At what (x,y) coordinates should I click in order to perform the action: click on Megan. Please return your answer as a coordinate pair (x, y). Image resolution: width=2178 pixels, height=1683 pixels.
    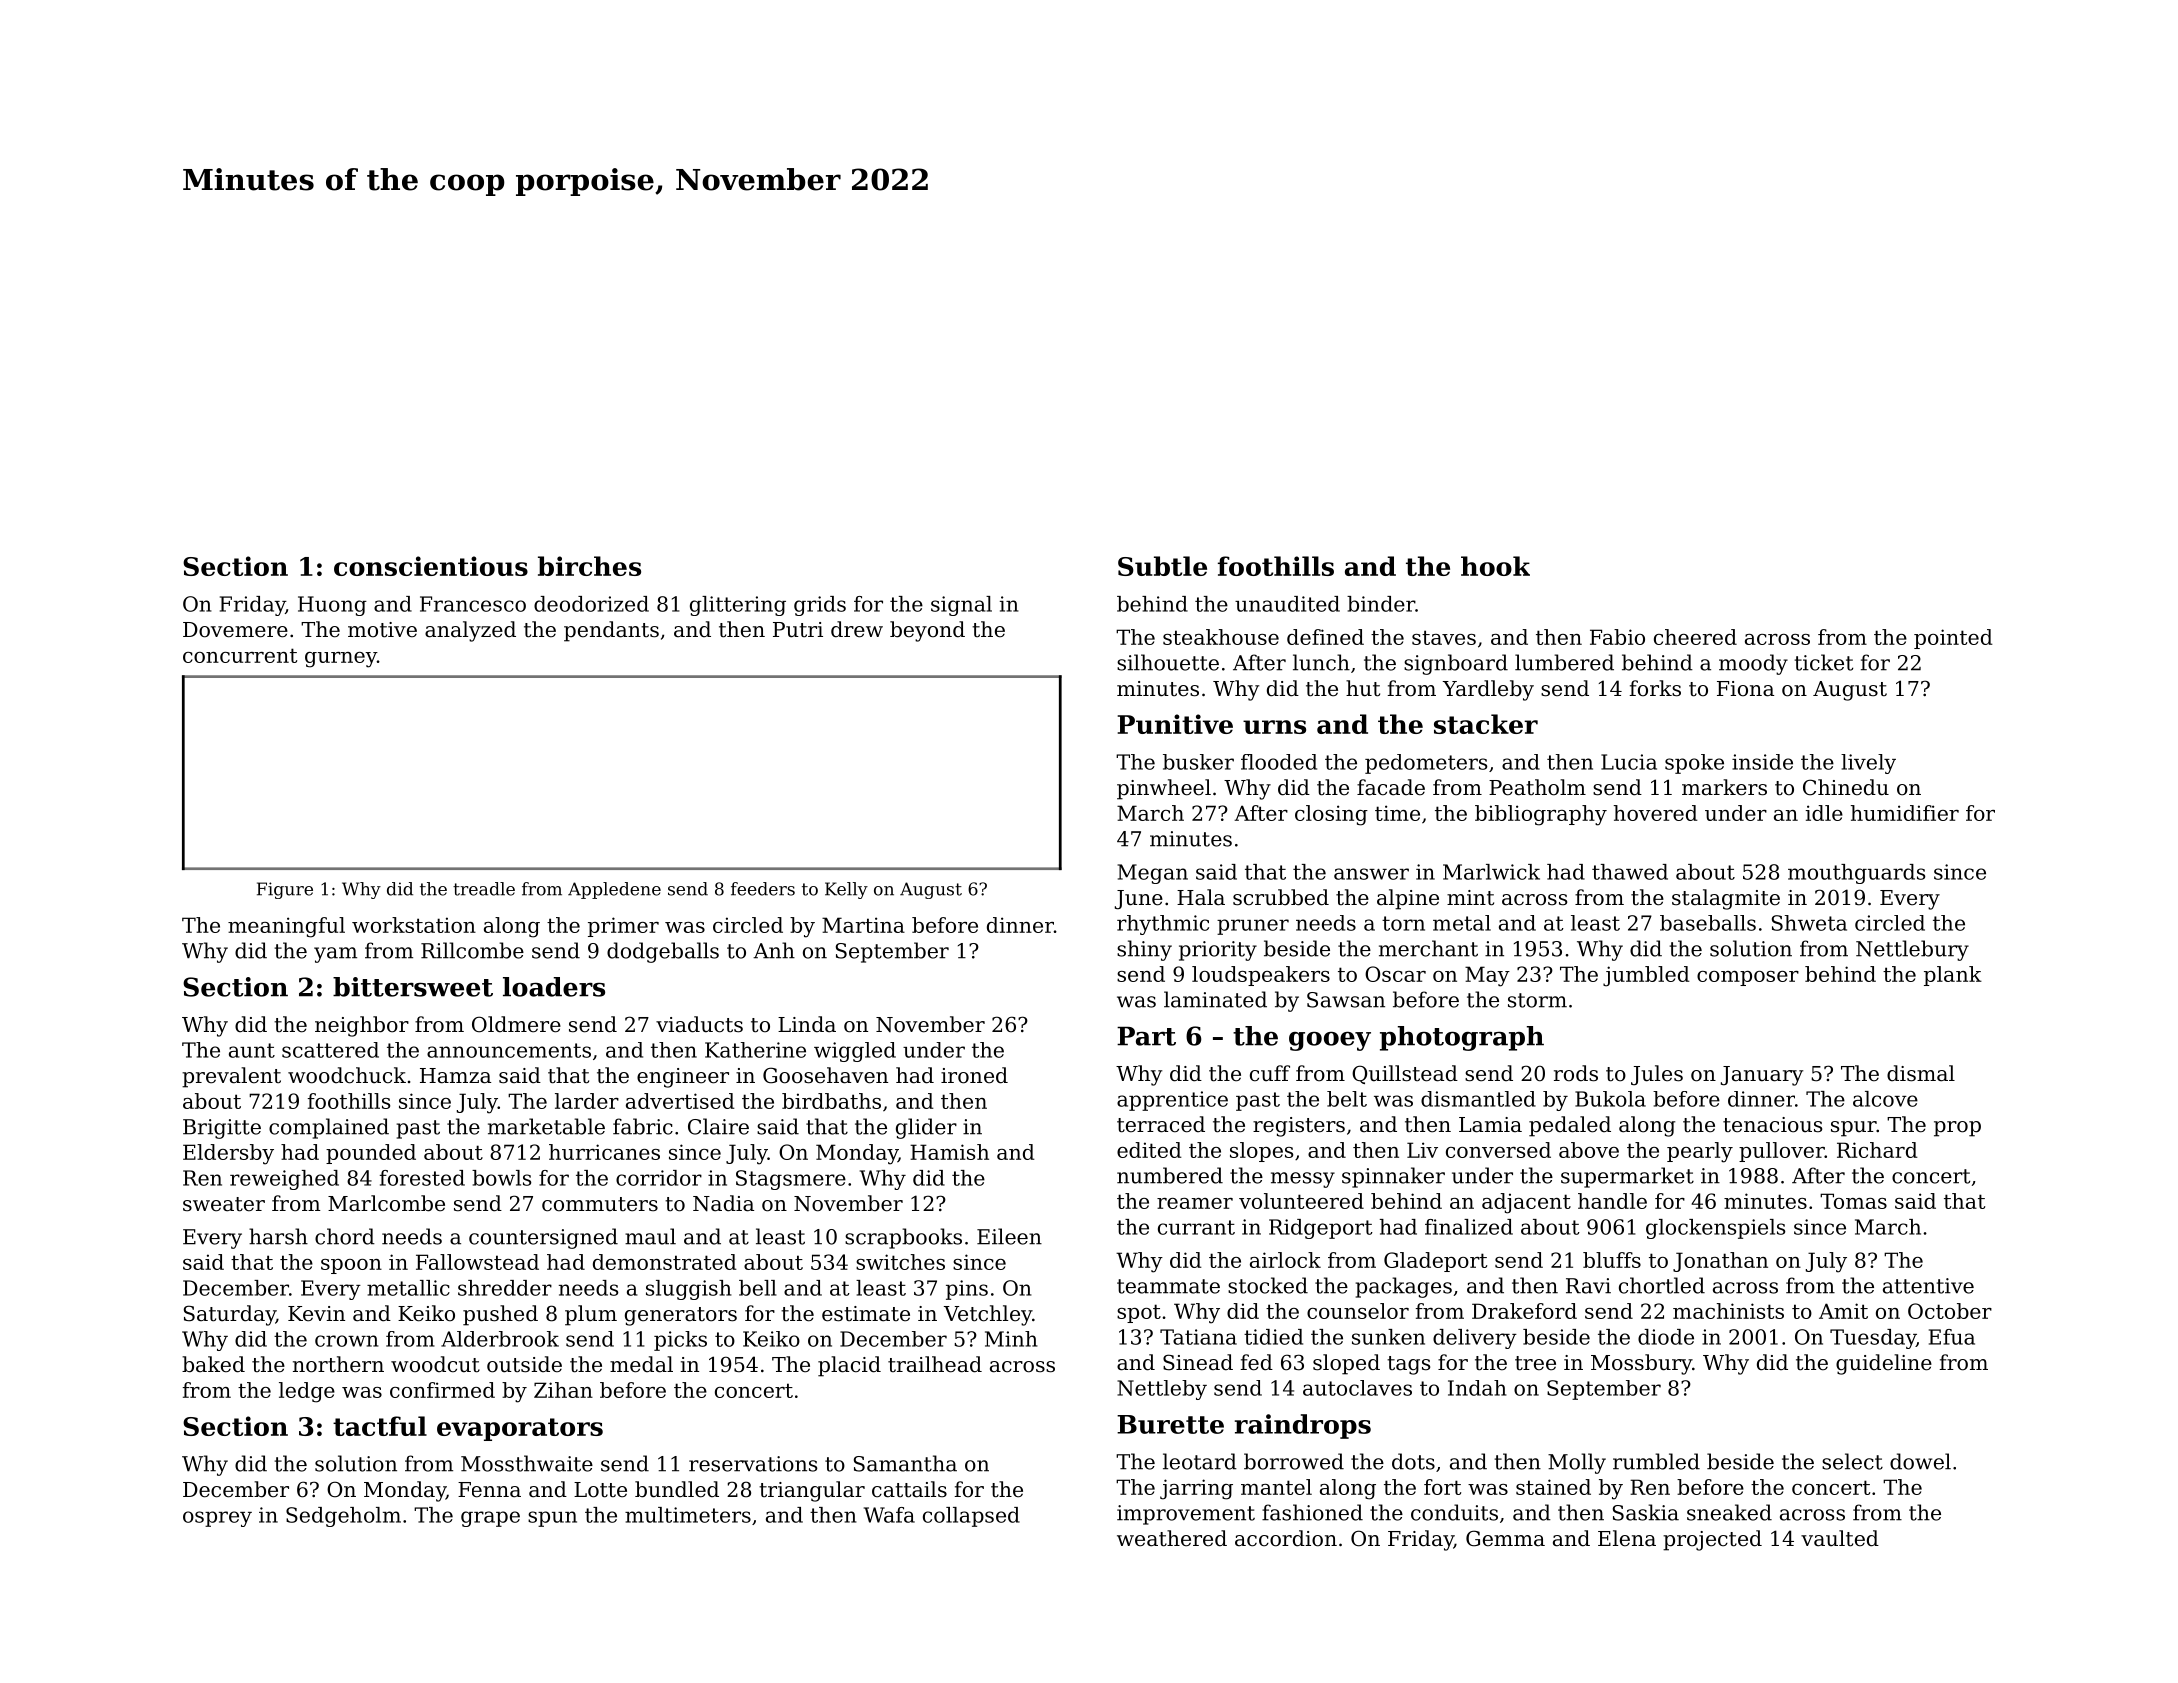
    Looking at the image, I should click on (1152, 874).
